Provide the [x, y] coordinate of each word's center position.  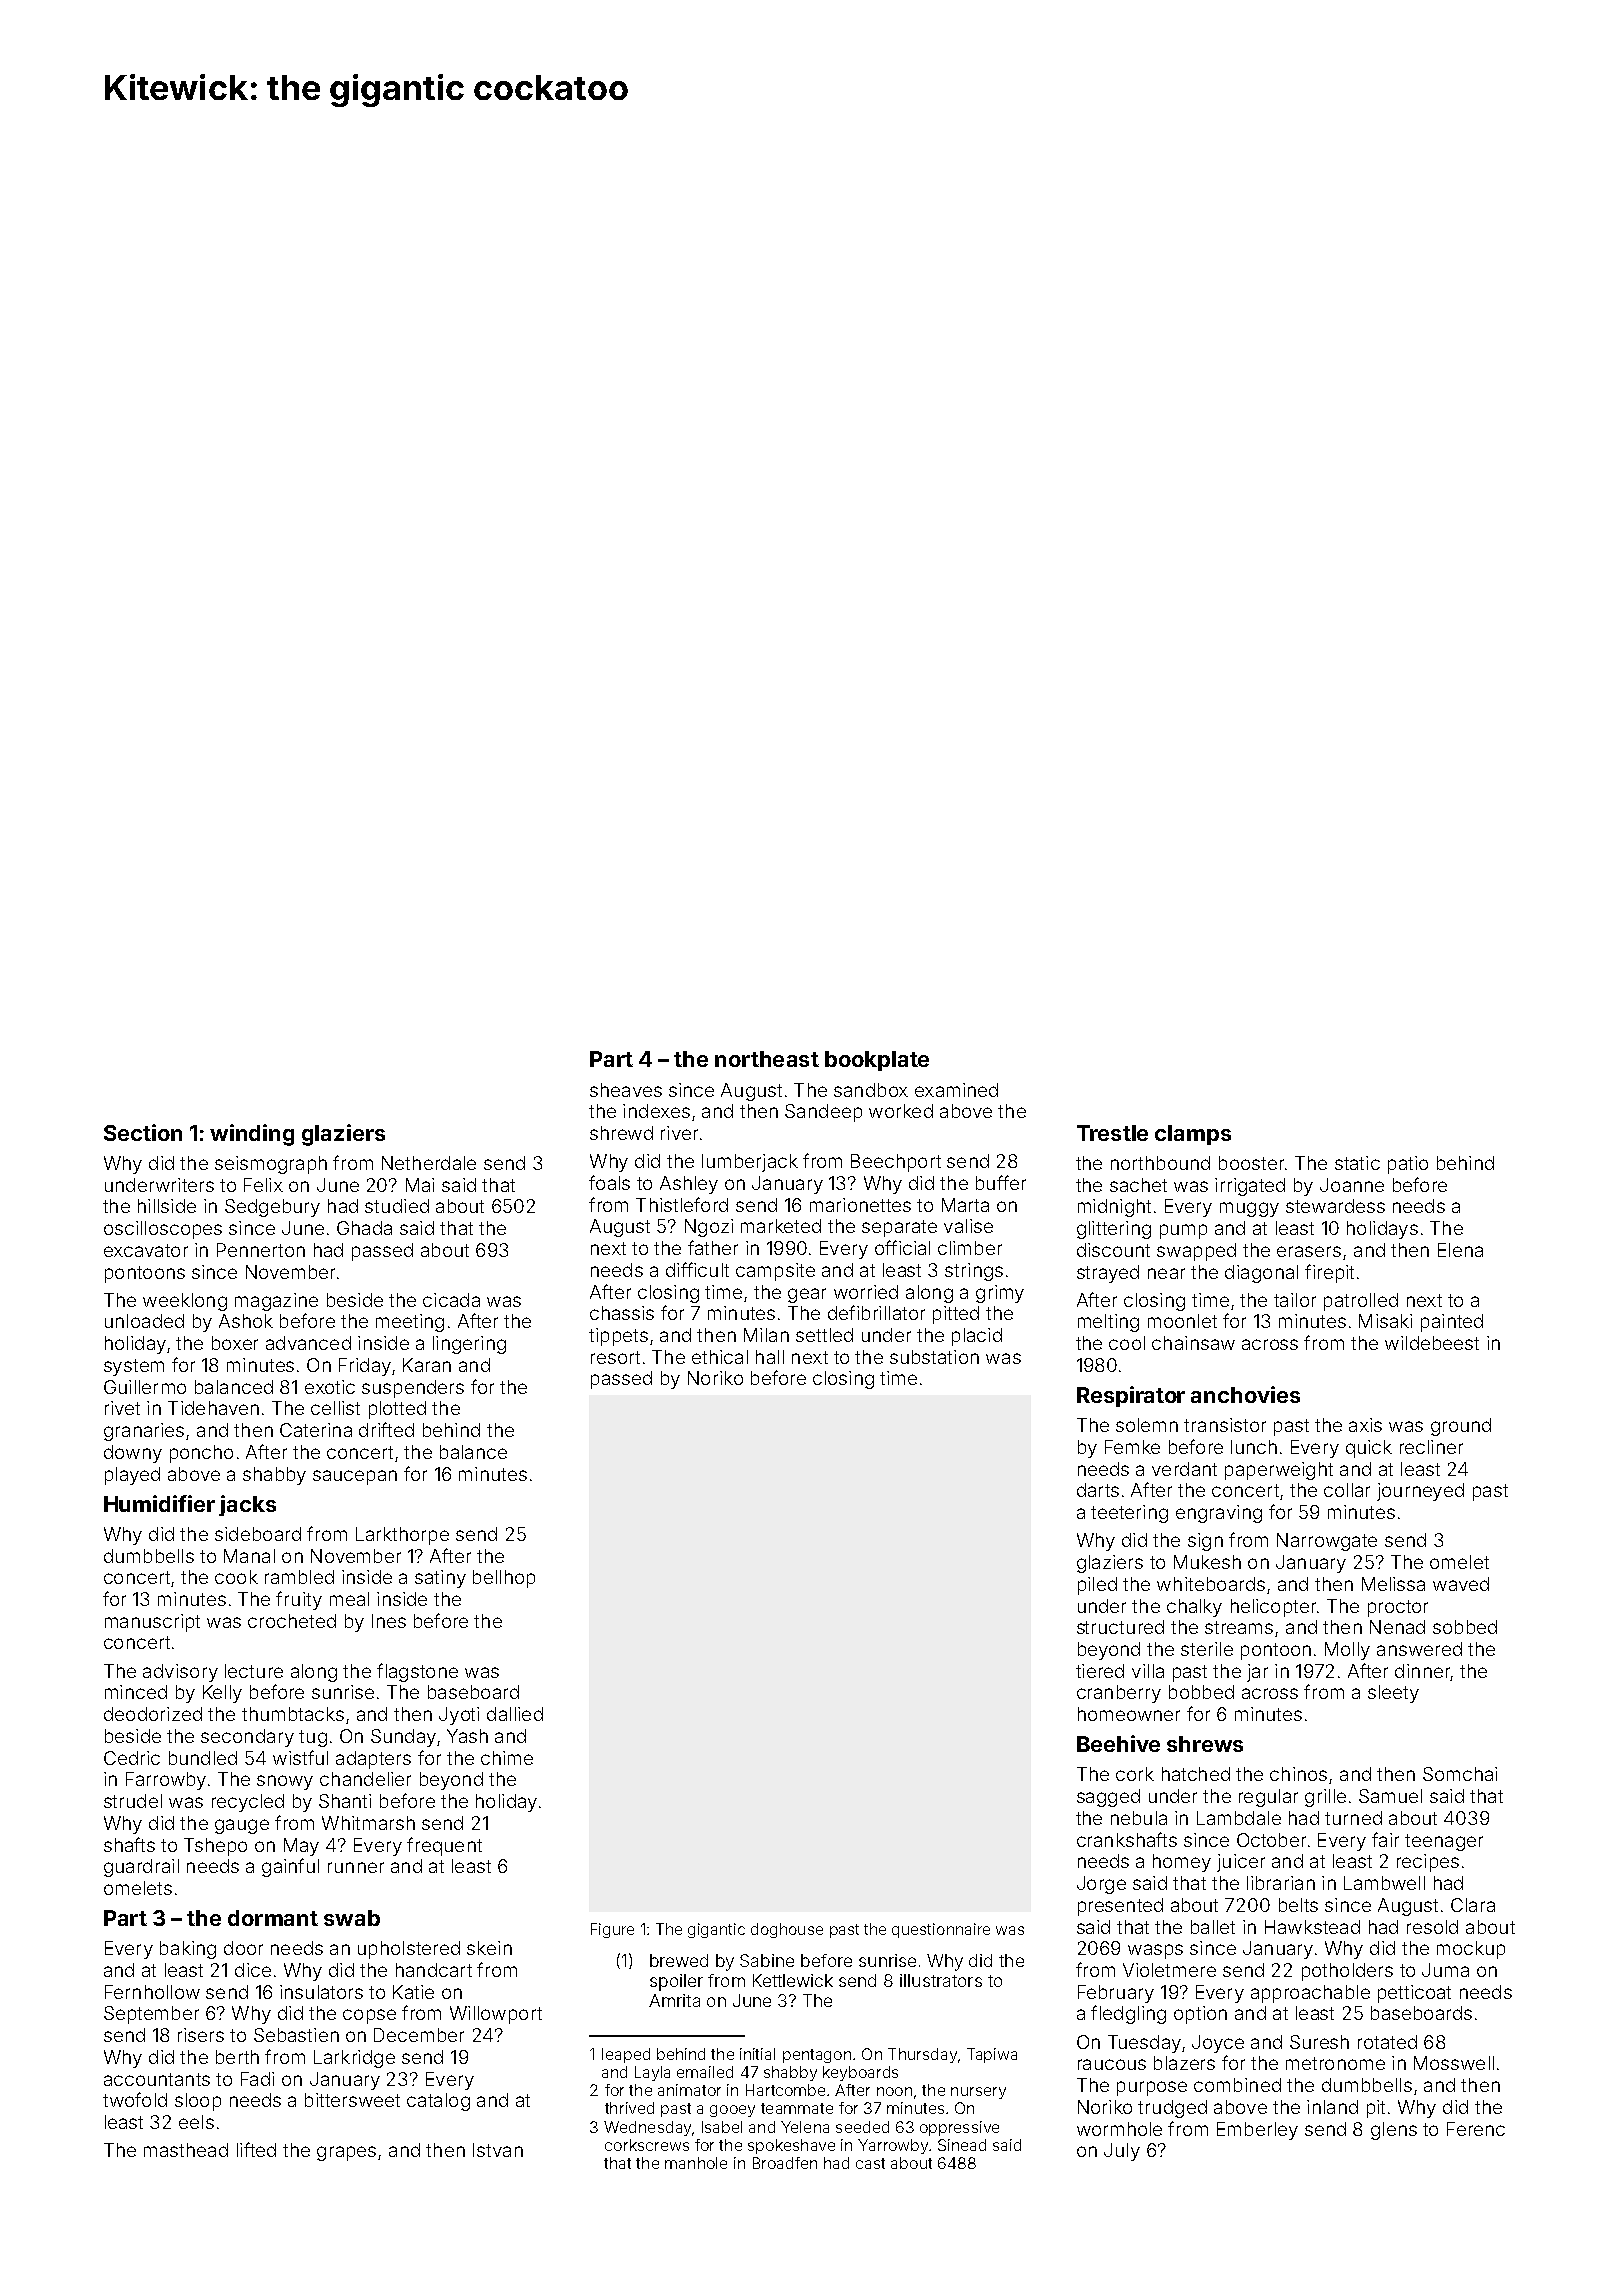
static [1357, 1163]
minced [136, 1692]
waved [1461, 1584]
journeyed [1420, 1492]
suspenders [413, 1389]
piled [1097, 1586]
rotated [1387, 2042]
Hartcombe [785, 2090]
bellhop [504, 1579]
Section [143, 1132]
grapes [346, 2153]
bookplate [877, 1061]
